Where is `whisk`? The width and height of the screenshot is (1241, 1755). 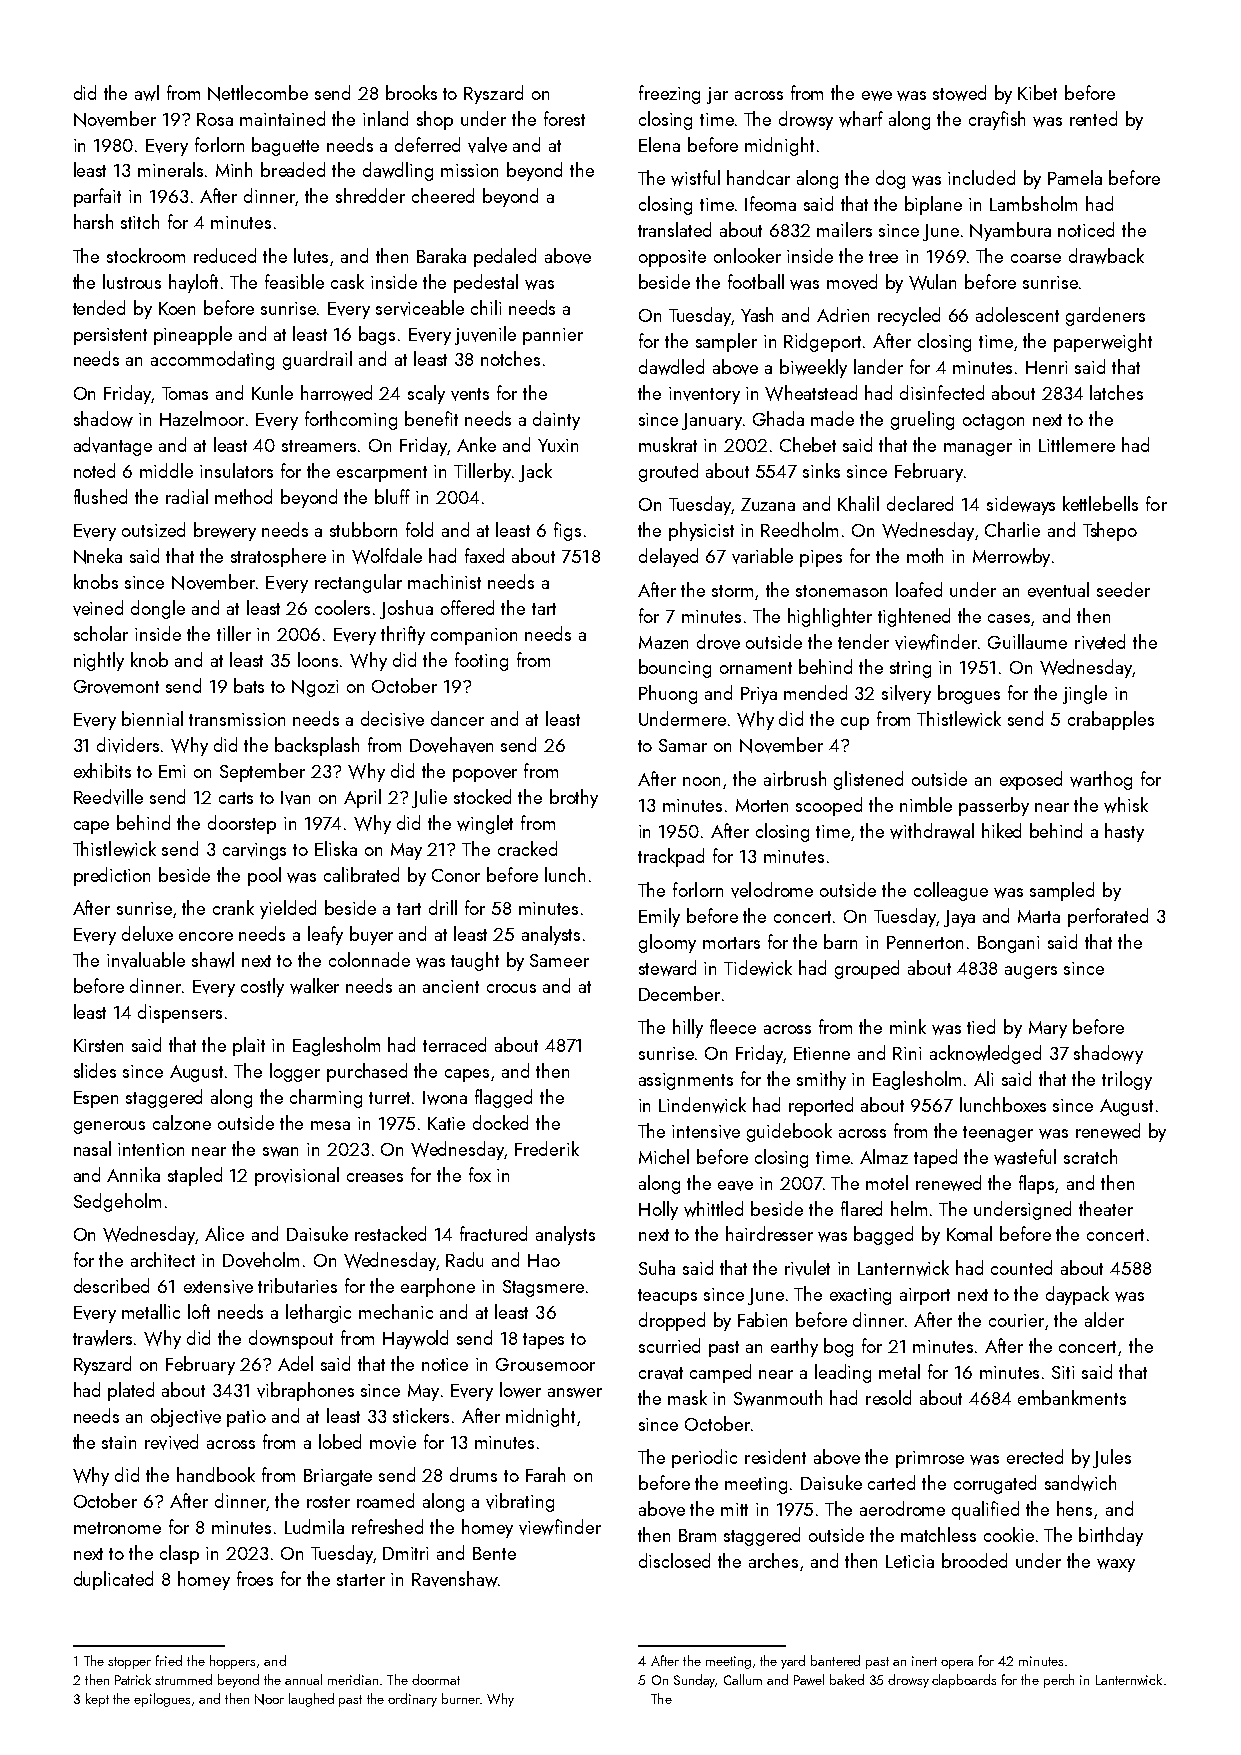
whisk is located at coordinates (1126, 805).
